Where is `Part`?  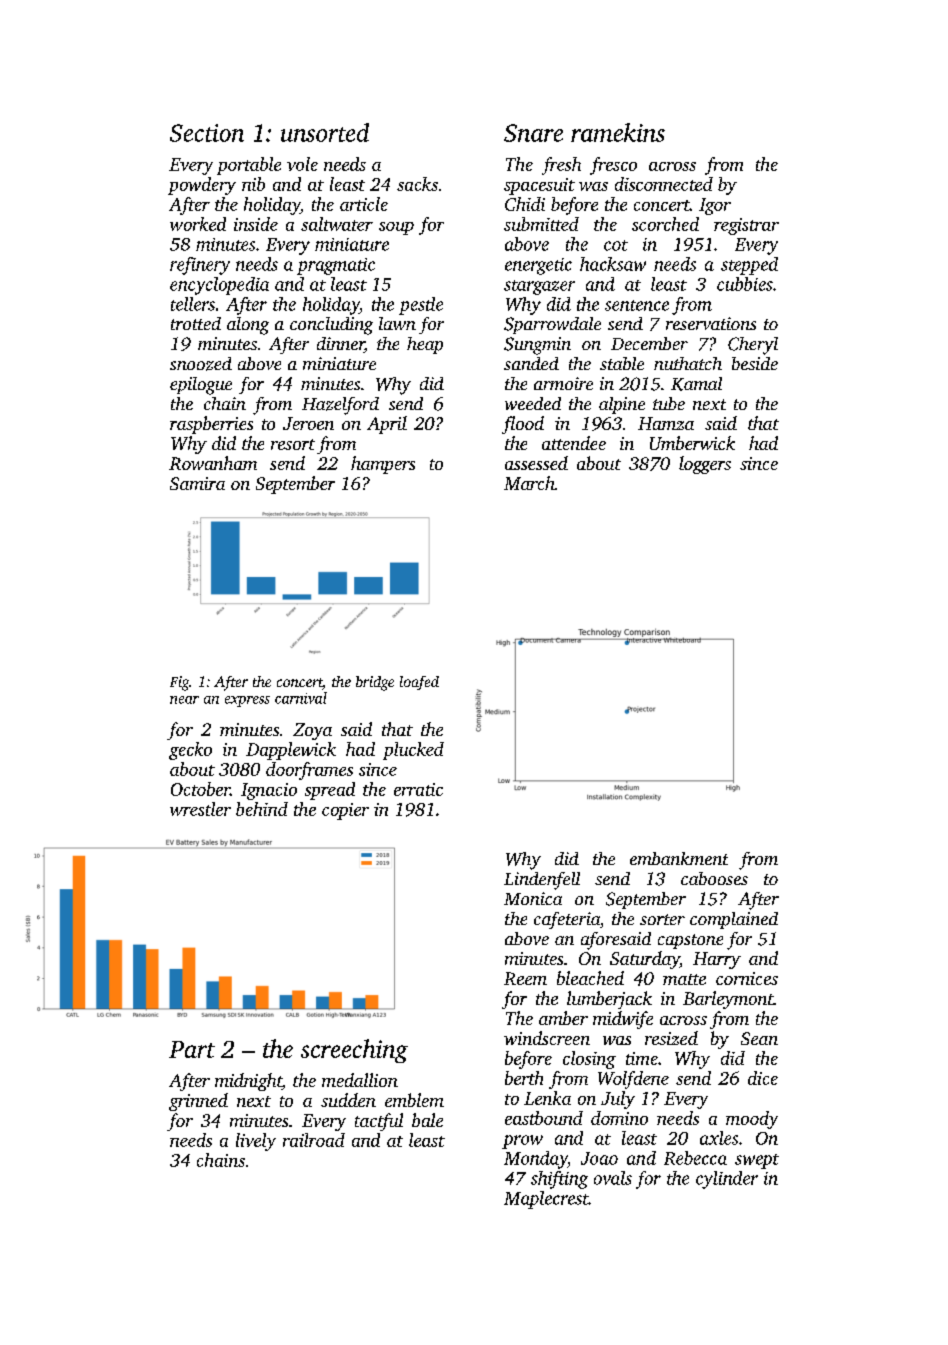
Part is located at coordinates (192, 1049).
